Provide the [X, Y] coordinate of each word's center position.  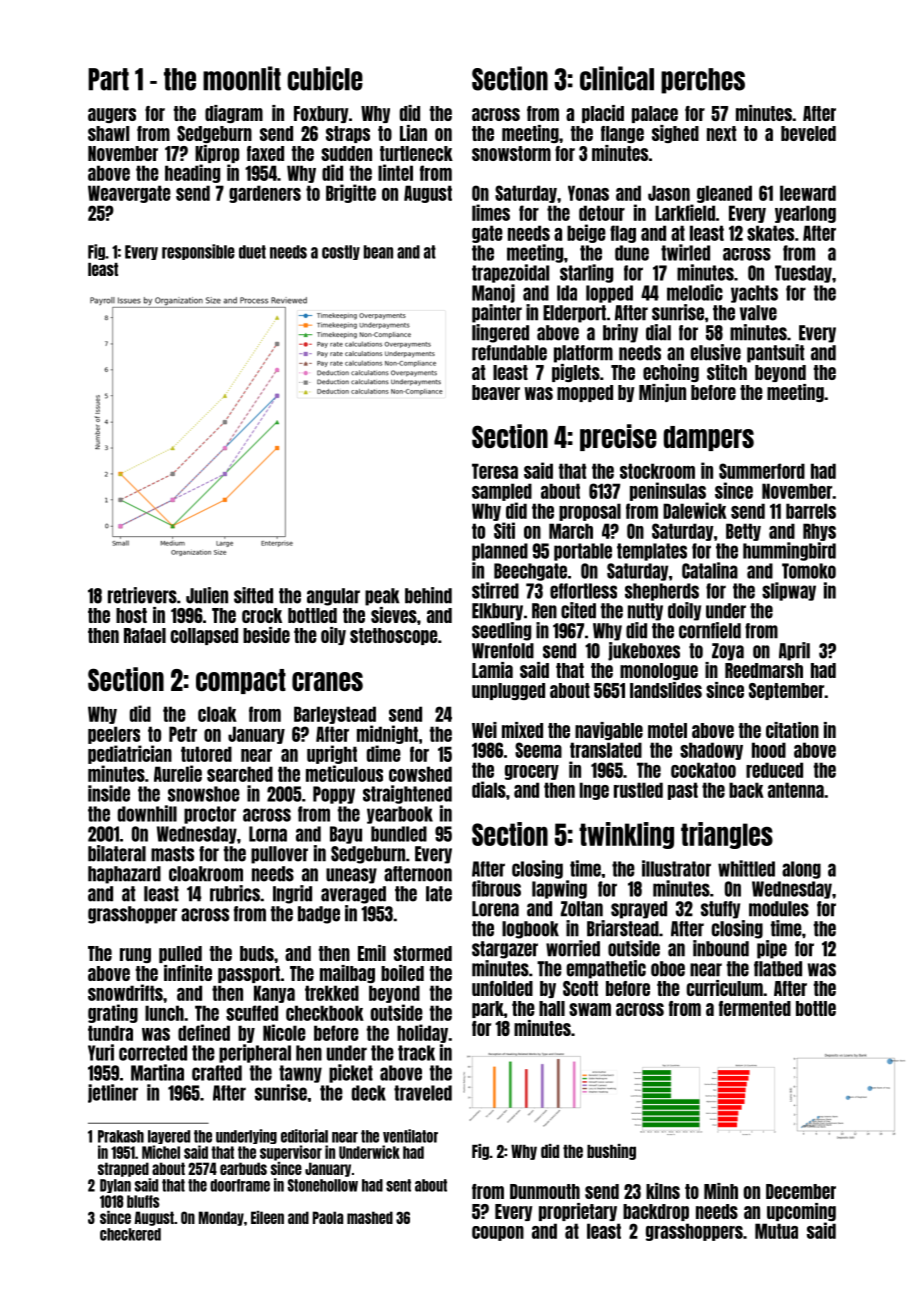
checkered [130, 1234]
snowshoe [204, 794]
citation [792, 730]
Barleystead [335, 715]
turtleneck [416, 153]
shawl [108, 133]
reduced [774, 770]
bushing [611, 1152]
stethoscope [394, 636]
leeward [808, 193]
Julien [207, 595]
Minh [721, 1191]
